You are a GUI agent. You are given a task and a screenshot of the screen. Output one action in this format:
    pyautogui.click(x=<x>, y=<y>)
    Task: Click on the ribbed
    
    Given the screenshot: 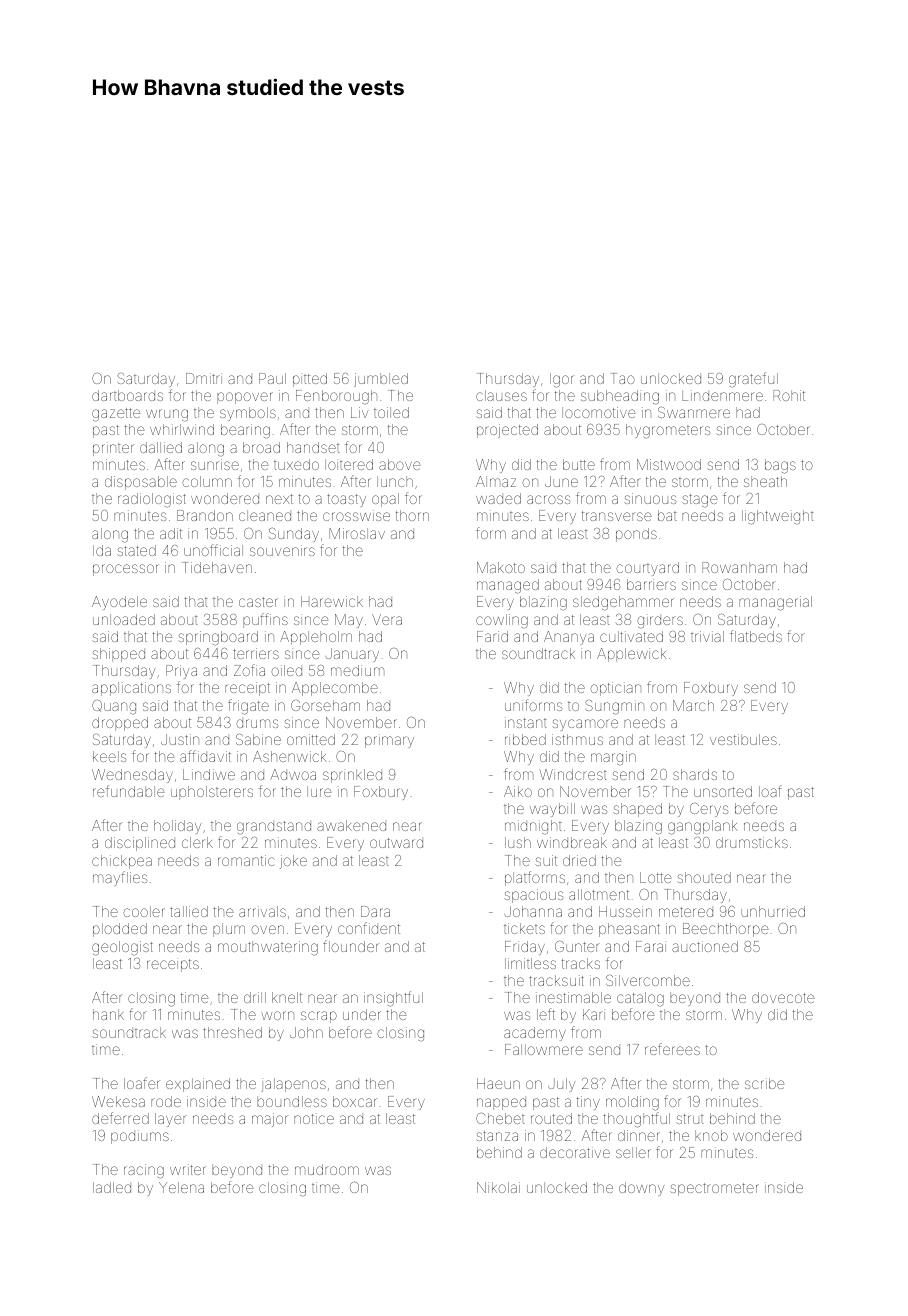 What is the action you would take?
    pyautogui.click(x=525, y=739)
